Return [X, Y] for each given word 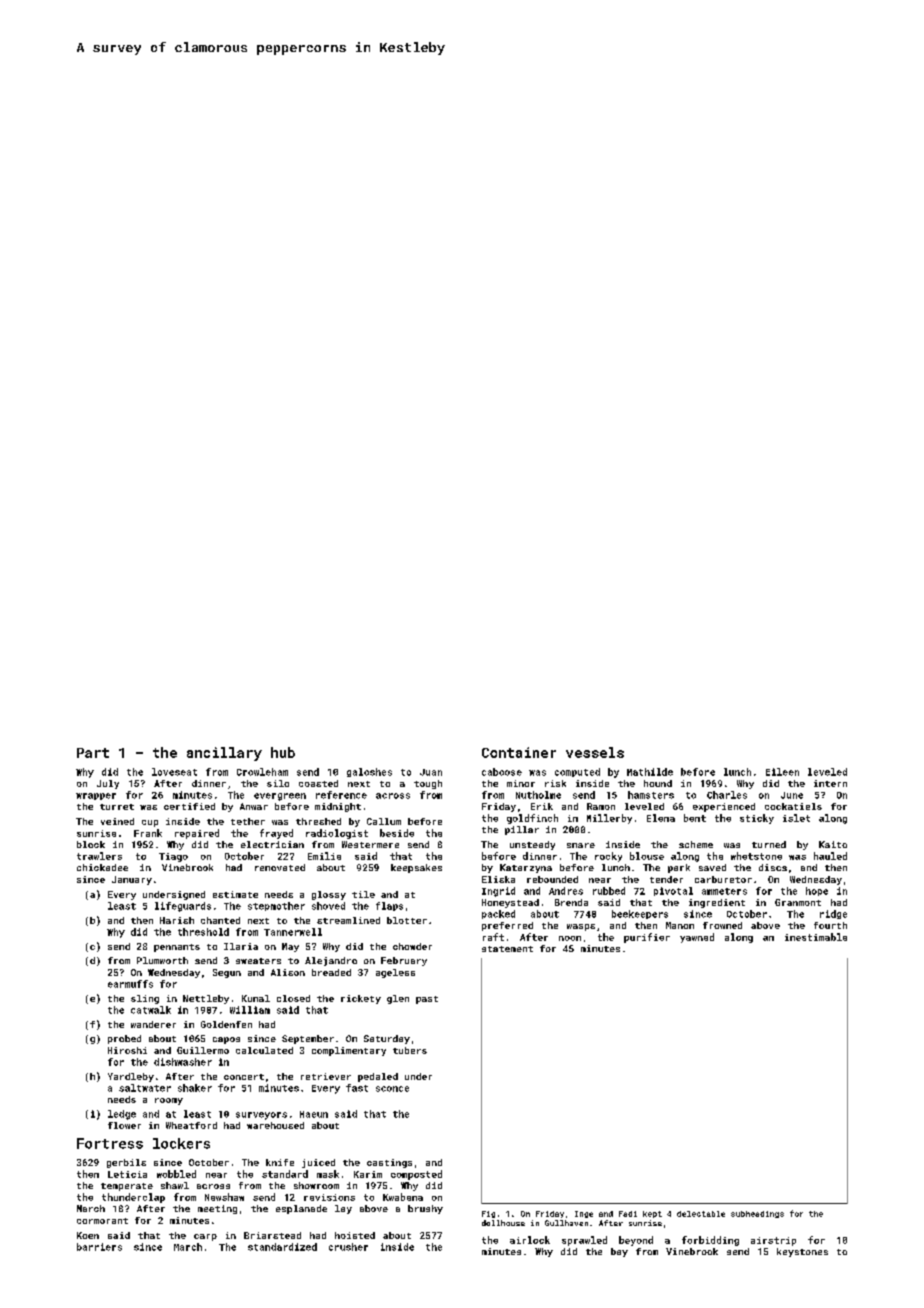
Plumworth [162, 960]
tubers [410, 1050]
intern [830, 783]
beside [397, 833]
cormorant [102, 1221]
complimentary [349, 1051]
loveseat [174, 772]
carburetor [723, 879]
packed [498, 914]
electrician [272, 844]
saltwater [145, 1088]
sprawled [584, 1241]
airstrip [773, 1241]
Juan [431, 772]
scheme [696, 844]
